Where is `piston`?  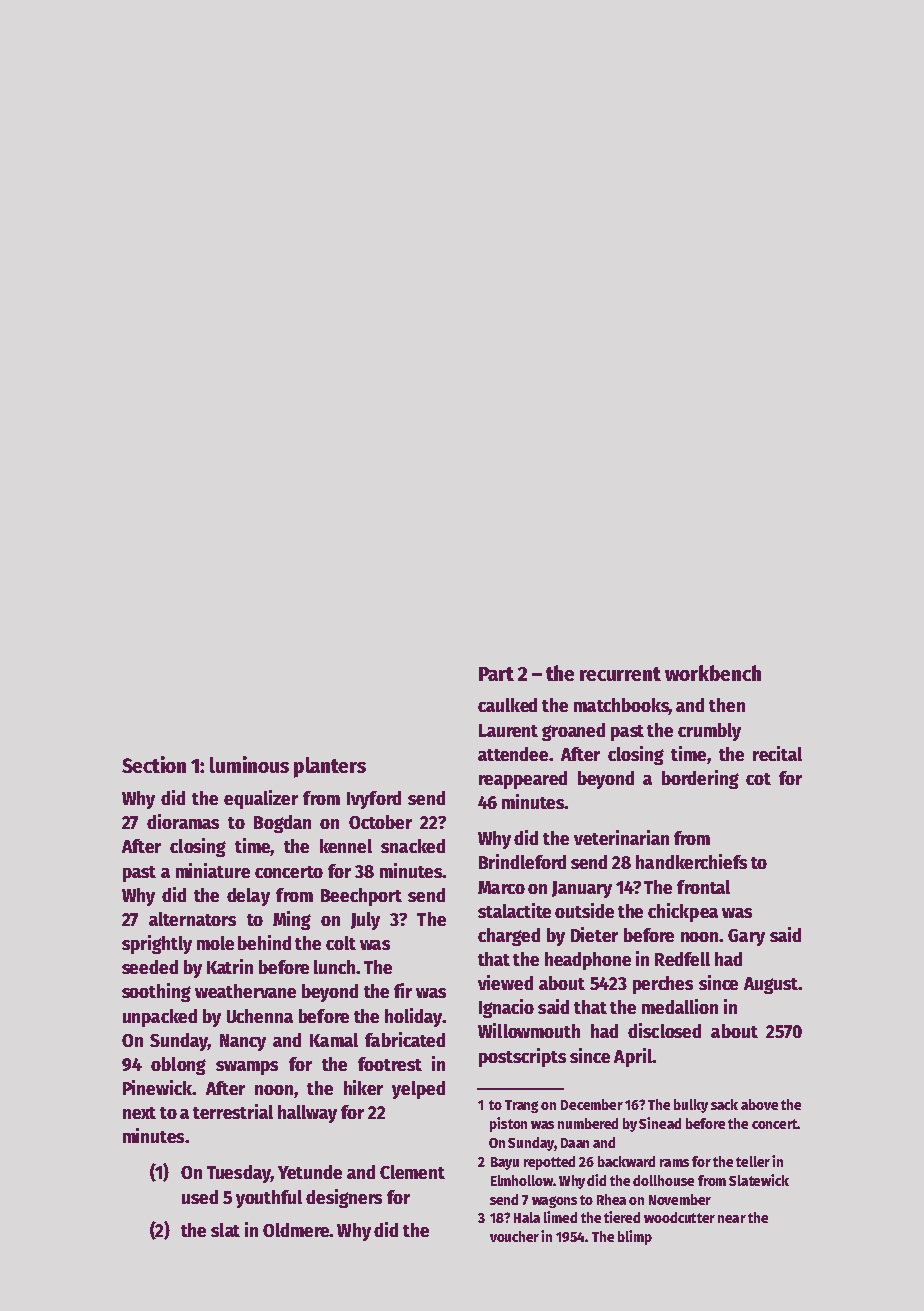
piston is located at coordinates (508, 1124).
